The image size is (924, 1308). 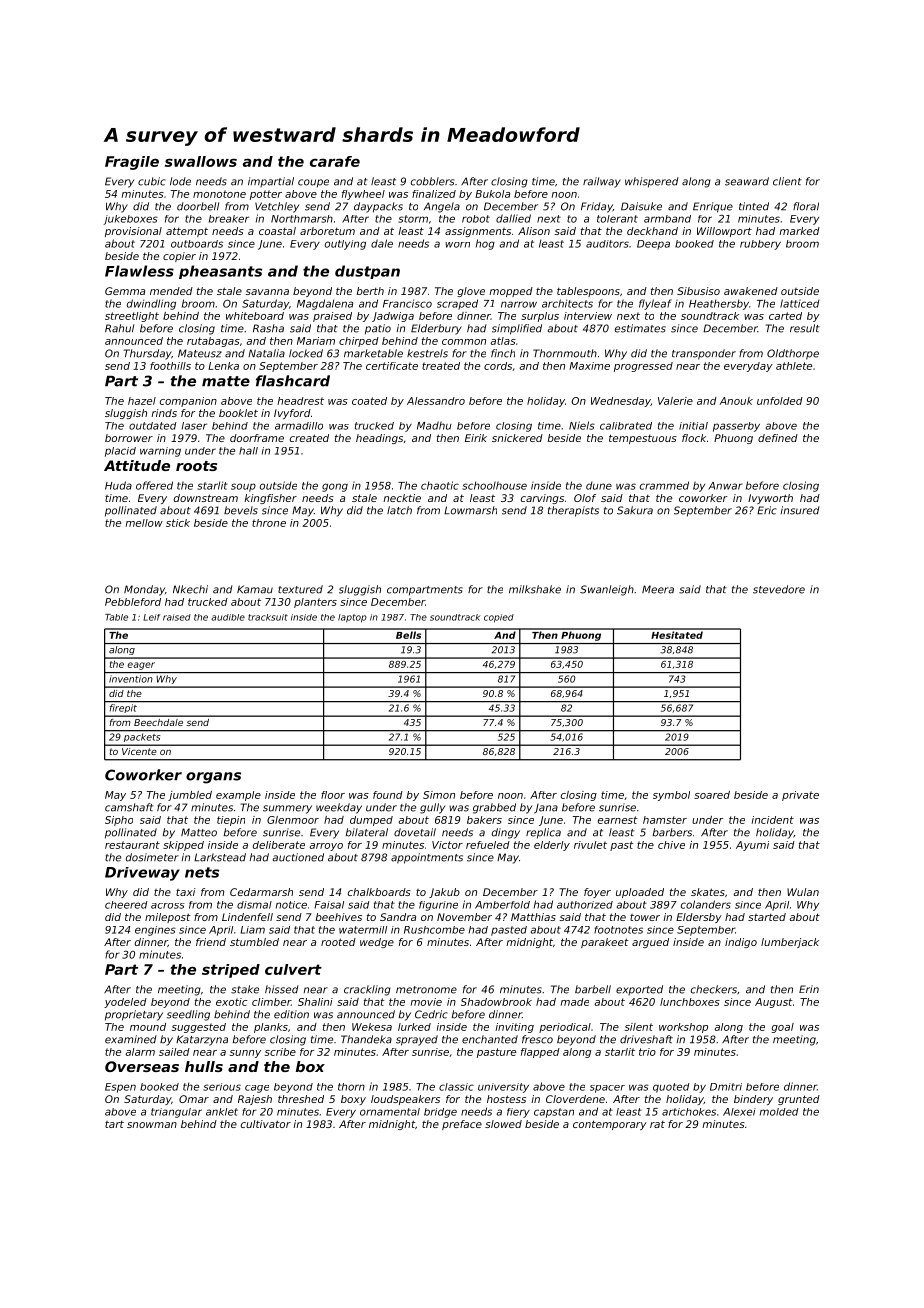 What do you see at coordinates (535, 589) in the image?
I see `milkshake` at bounding box center [535, 589].
